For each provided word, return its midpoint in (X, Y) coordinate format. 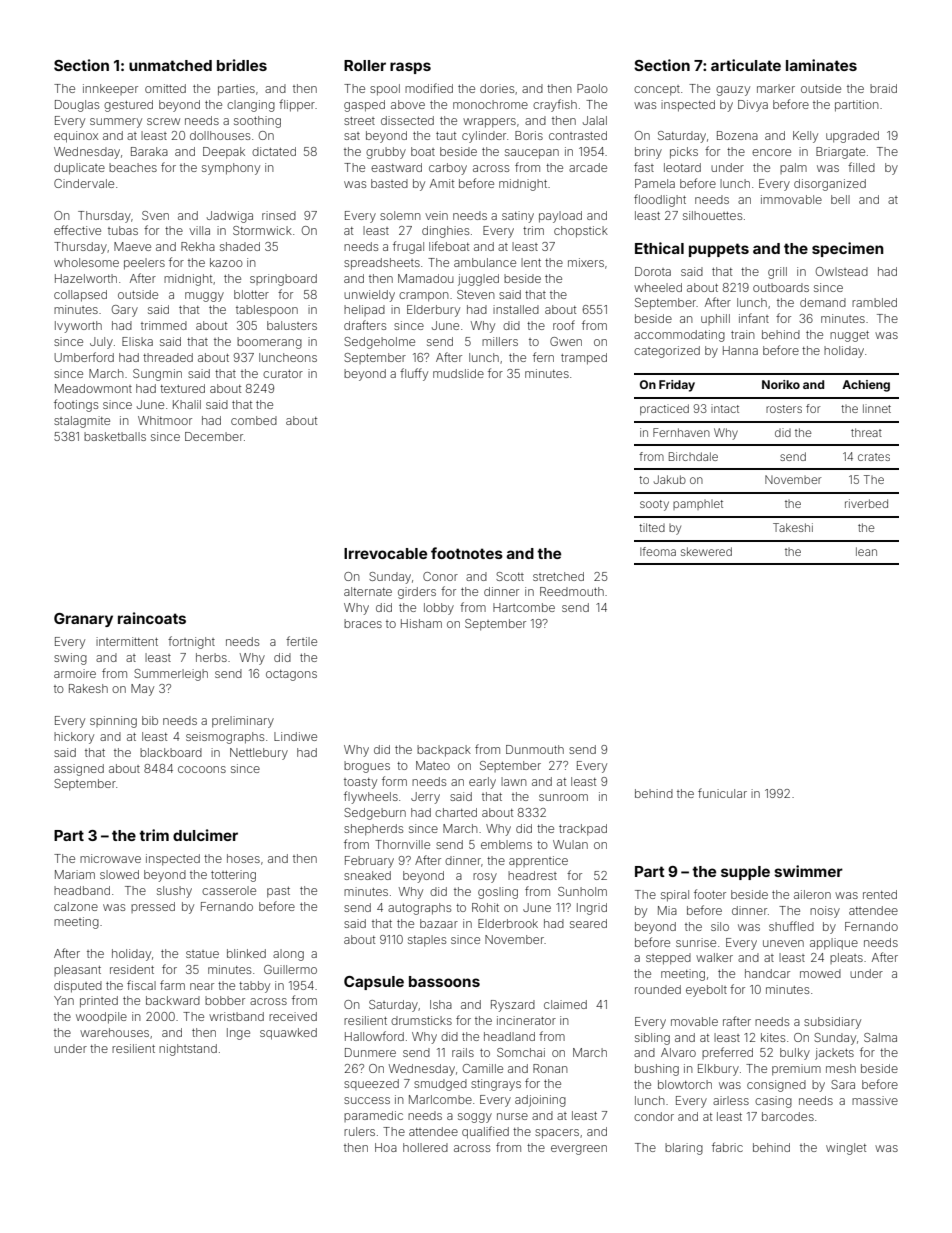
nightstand (188, 1050)
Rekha (198, 246)
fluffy (414, 374)
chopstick (581, 232)
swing (70, 659)
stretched (558, 576)
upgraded (852, 137)
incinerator (526, 1020)
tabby (254, 987)
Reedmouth (572, 591)
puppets (719, 250)
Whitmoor (165, 420)
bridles (242, 65)
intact (725, 408)
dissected (407, 120)
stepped (668, 959)
